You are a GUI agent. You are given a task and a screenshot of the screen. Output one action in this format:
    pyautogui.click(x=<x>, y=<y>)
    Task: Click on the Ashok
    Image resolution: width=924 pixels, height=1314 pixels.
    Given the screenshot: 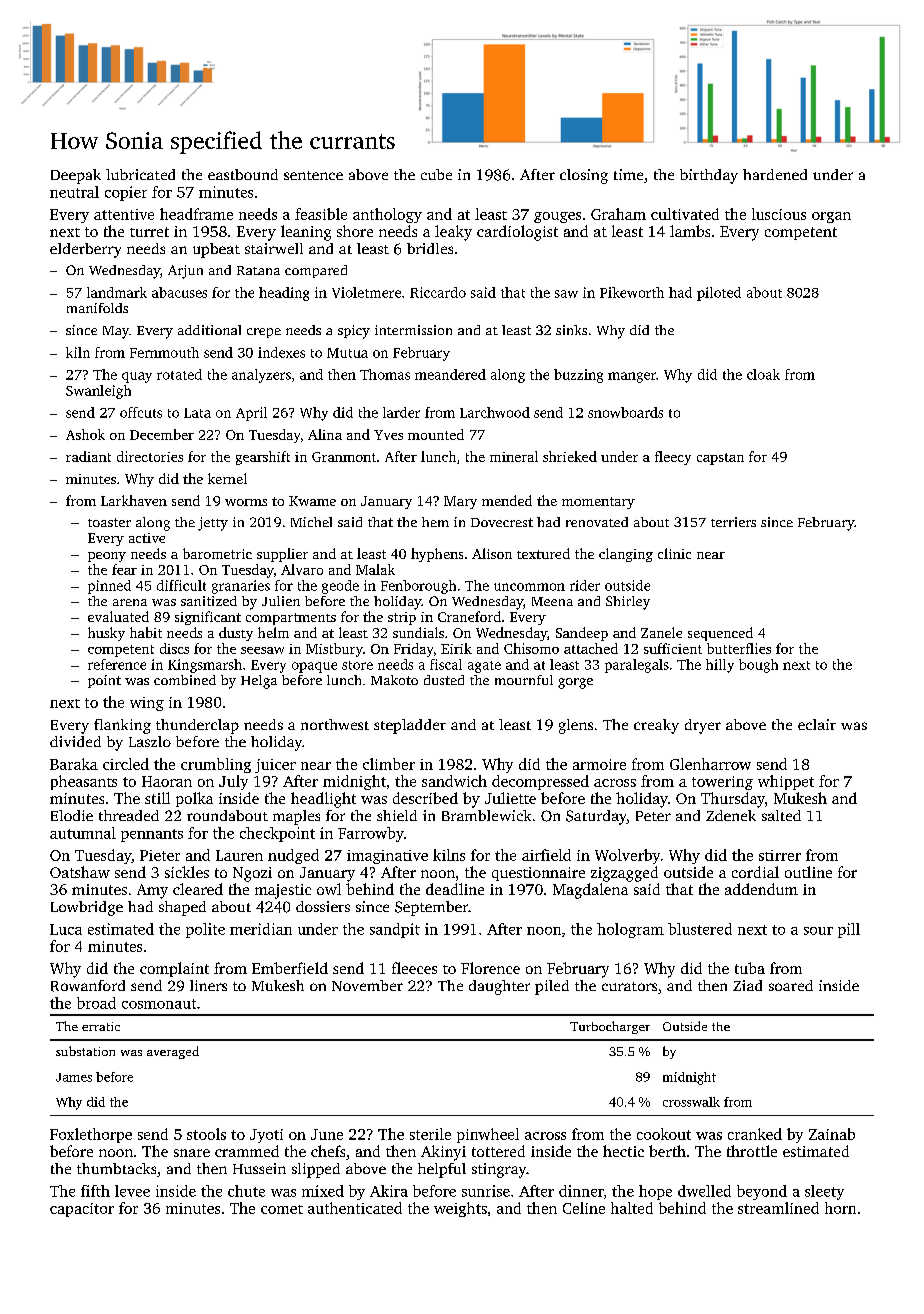 What is the action you would take?
    pyautogui.click(x=85, y=434)
